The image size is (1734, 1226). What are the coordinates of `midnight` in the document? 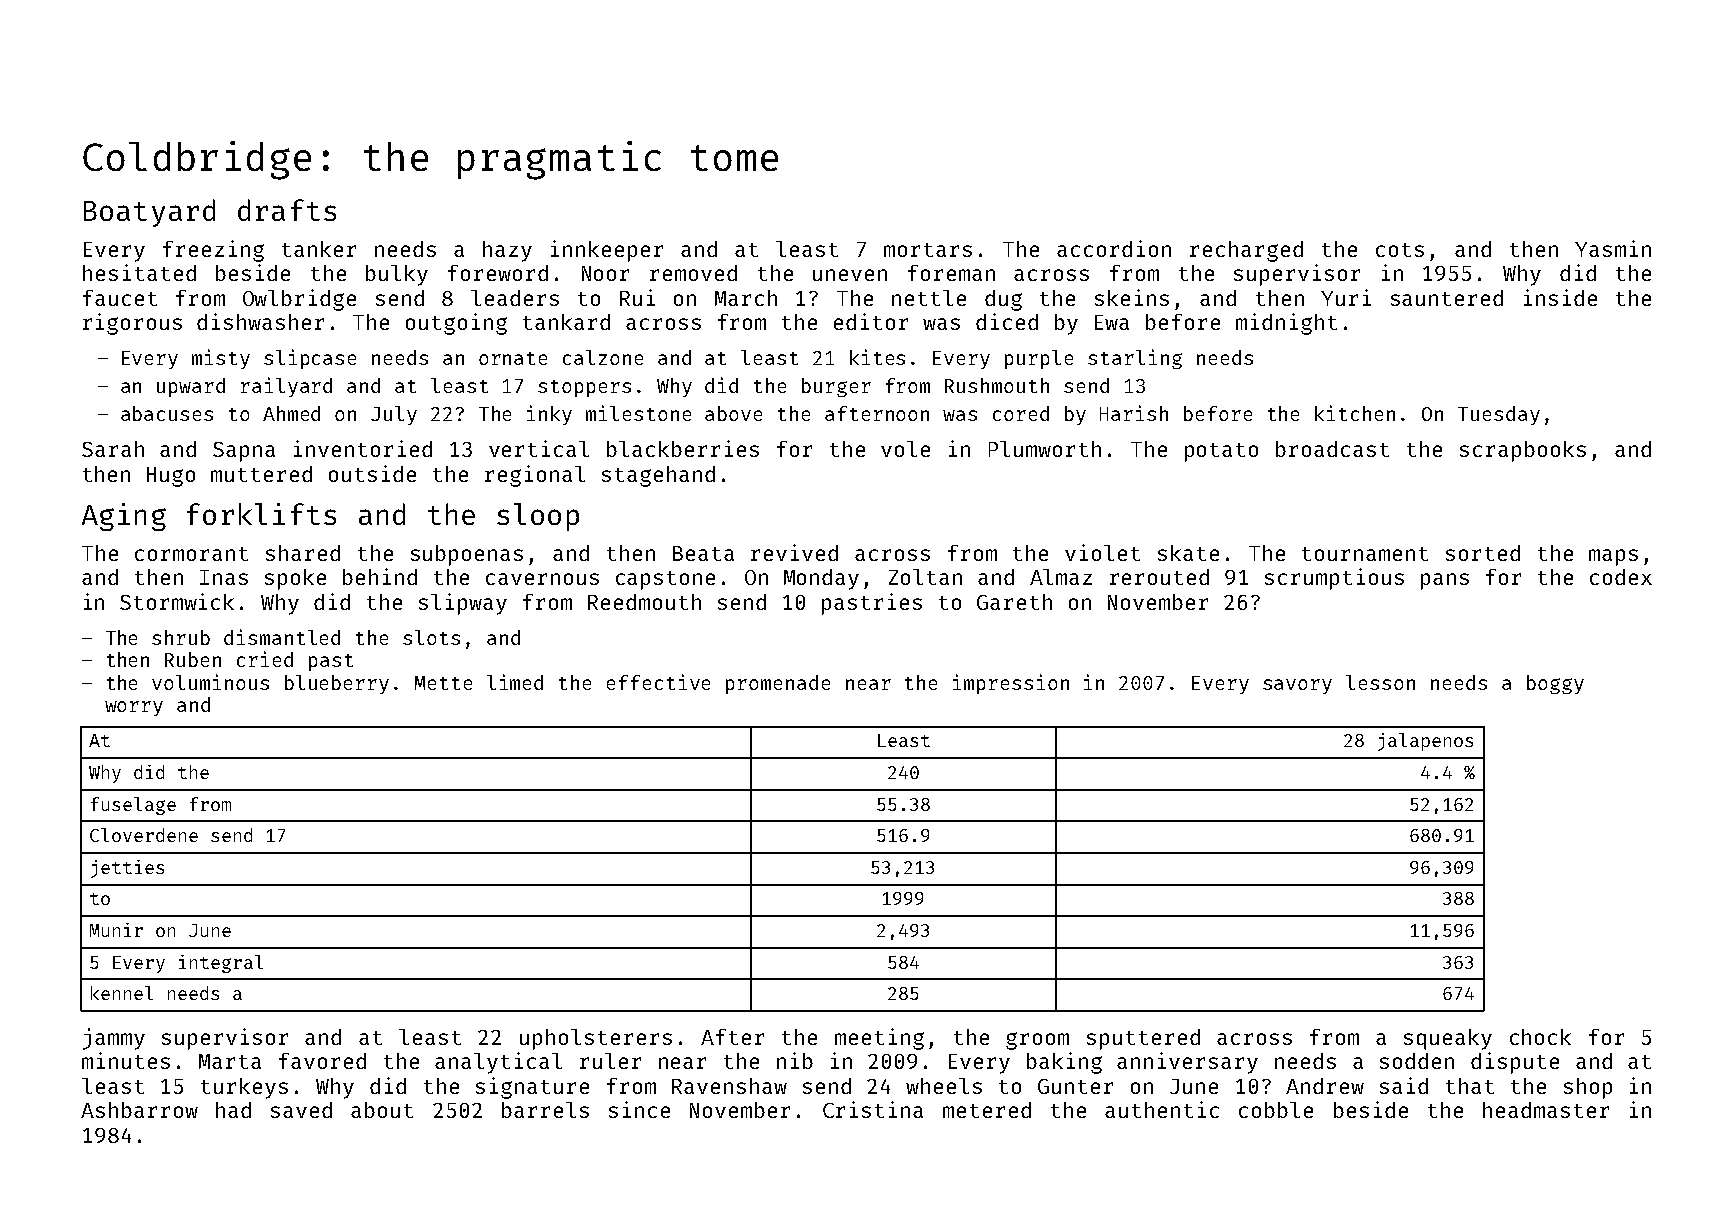 It's located at (1286, 324).
